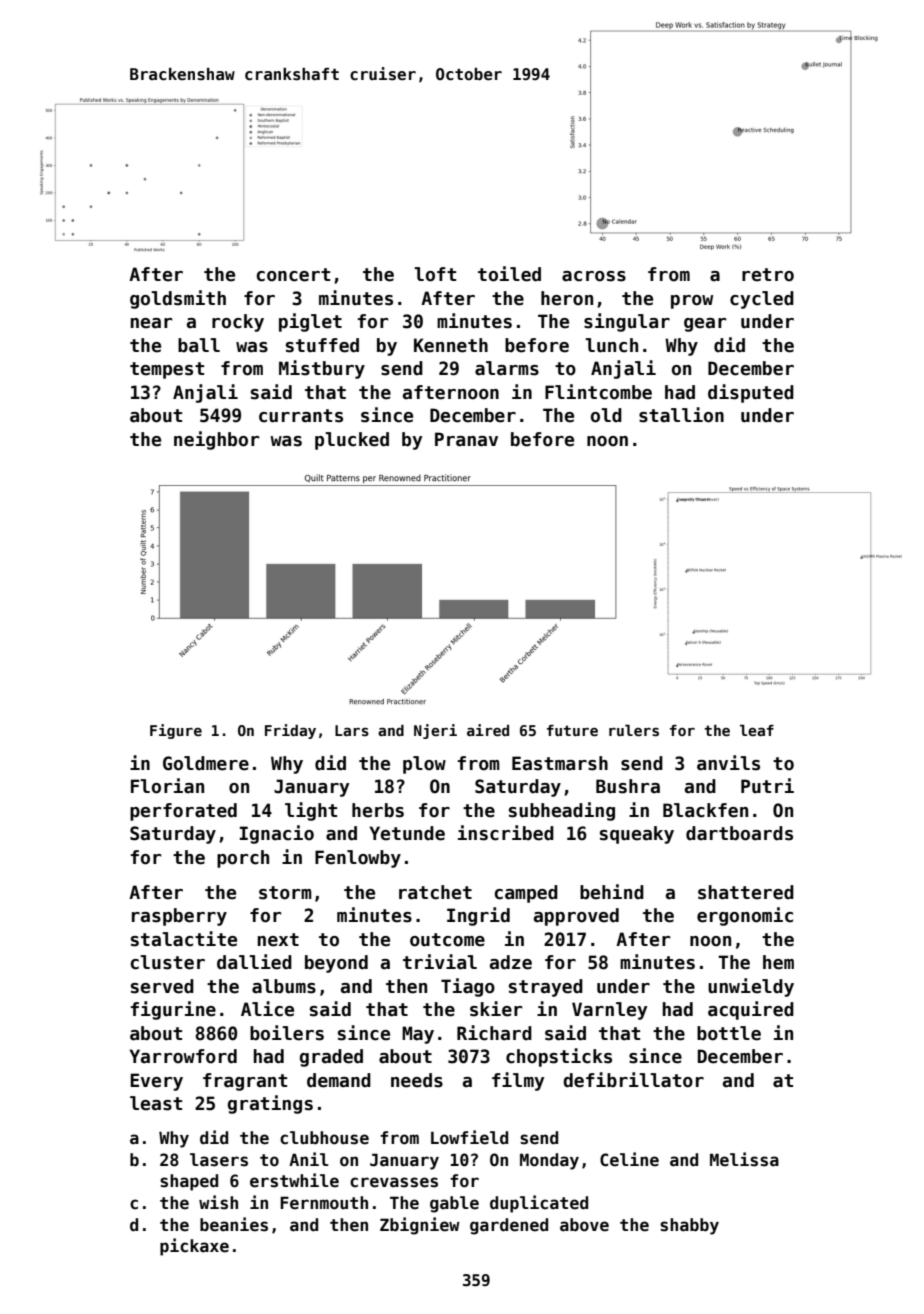 The height and width of the screenshot is (1314, 924). Describe the element at coordinates (435, 731) in the screenshot. I see `Njeri` at that location.
